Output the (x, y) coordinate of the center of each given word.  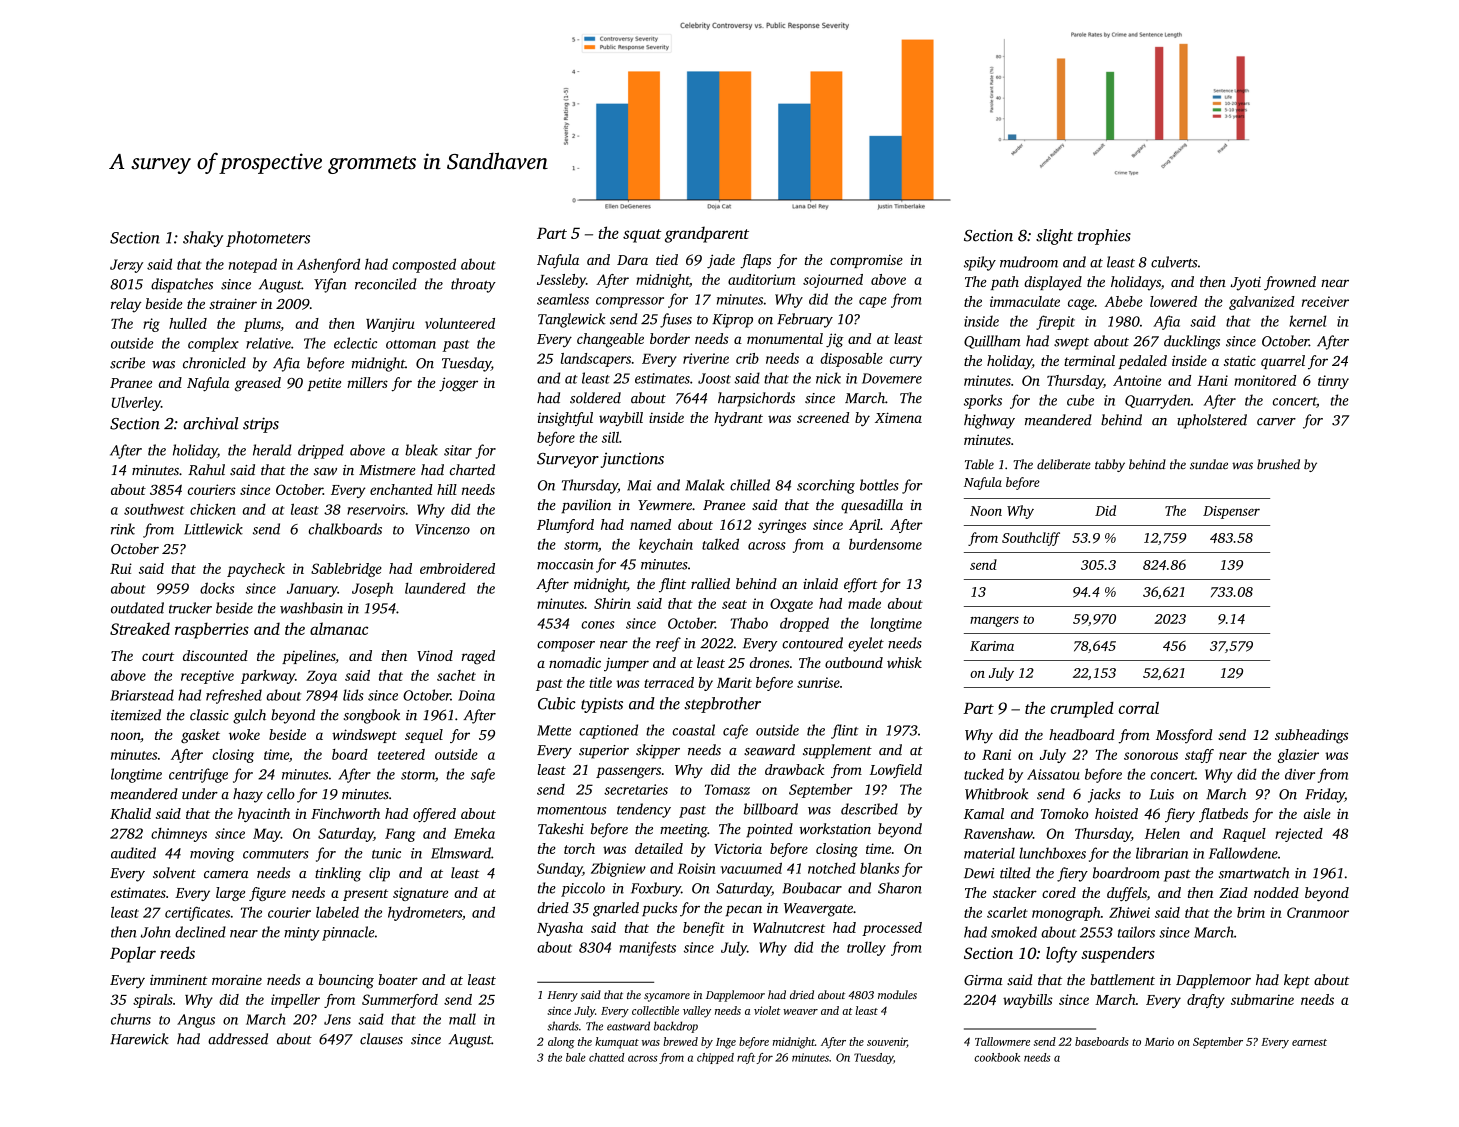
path (1005, 283)
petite (324, 384)
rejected (1299, 835)
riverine (706, 358)
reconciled (386, 284)
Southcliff (1031, 539)
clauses (381, 1039)
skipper (658, 751)
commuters (275, 854)
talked (720, 544)
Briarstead (142, 695)
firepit (1055, 322)
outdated (137, 608)
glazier (1298, 756)
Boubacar (812, 888)
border (670, 338)
